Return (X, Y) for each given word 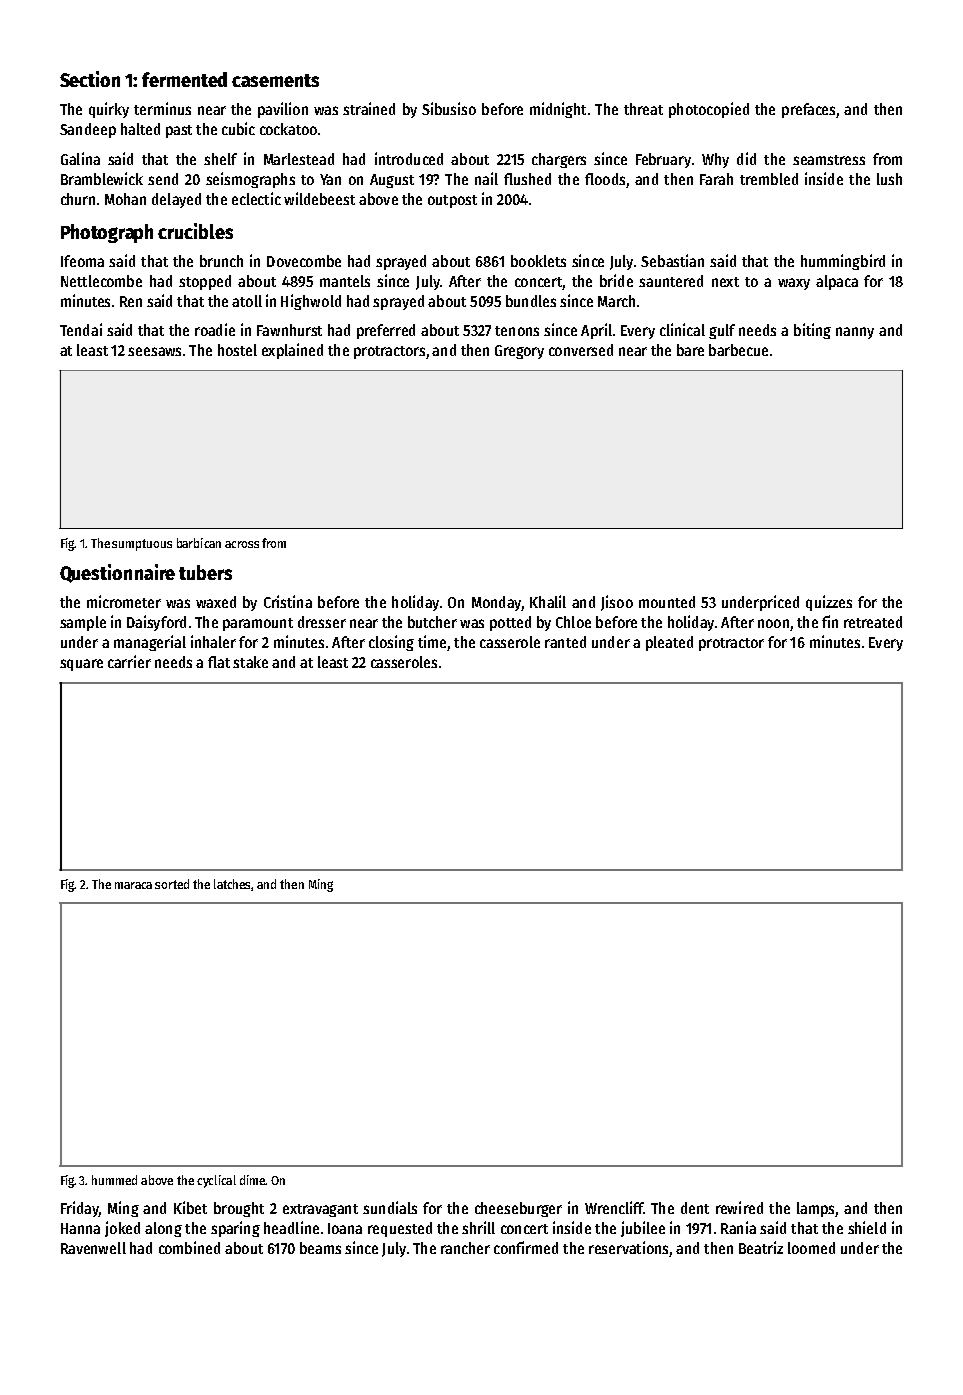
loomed (811, 1248)
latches (233, 885)
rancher (465, 1248)
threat (643, 109)
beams (320, 1248)
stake (250, 662)
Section (90, 79)
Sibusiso (449, 108)
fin (830, 621)
